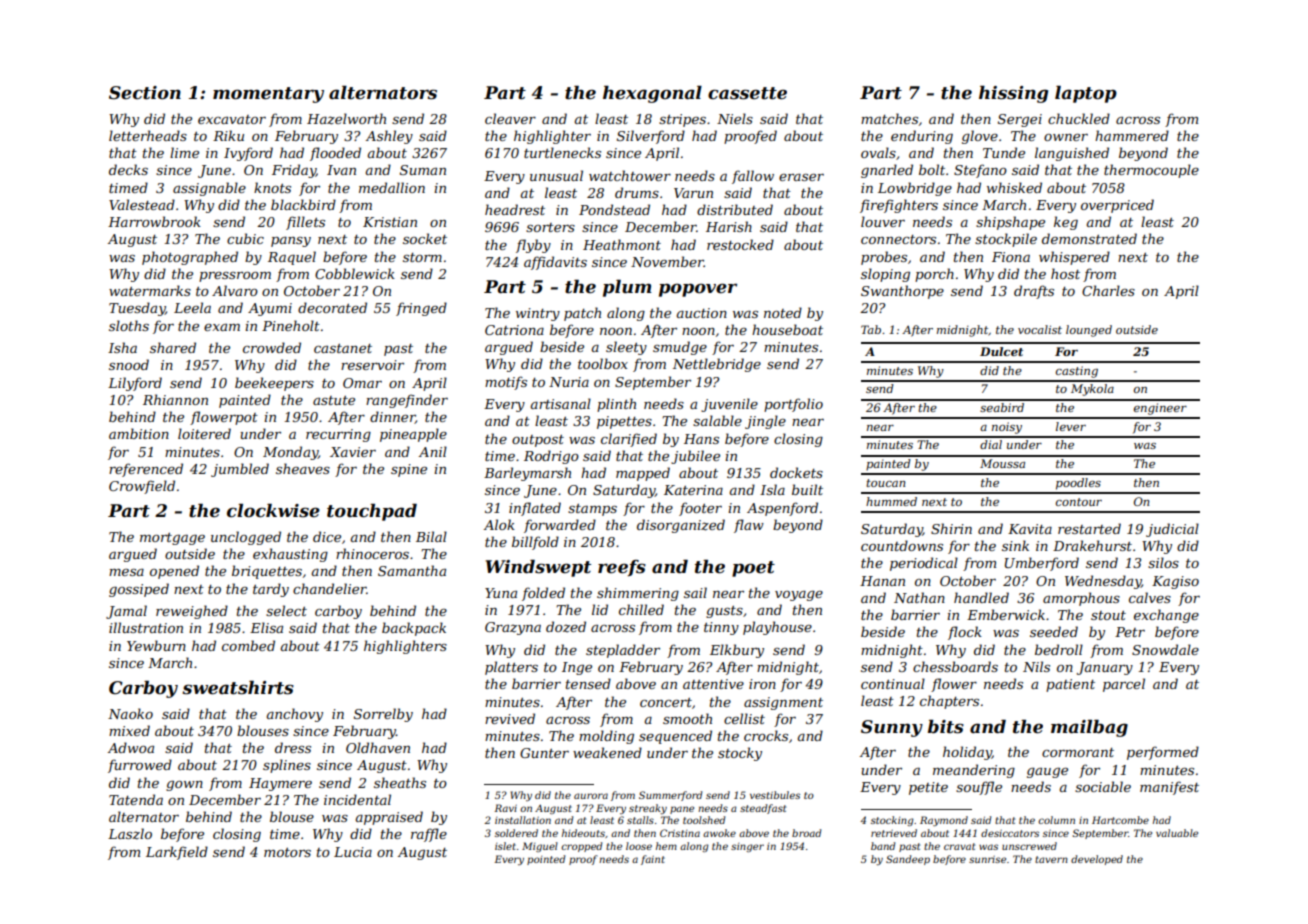  Describe the element at coordinates (538, 441) in the screenshot. I see `outpost` at that location.
